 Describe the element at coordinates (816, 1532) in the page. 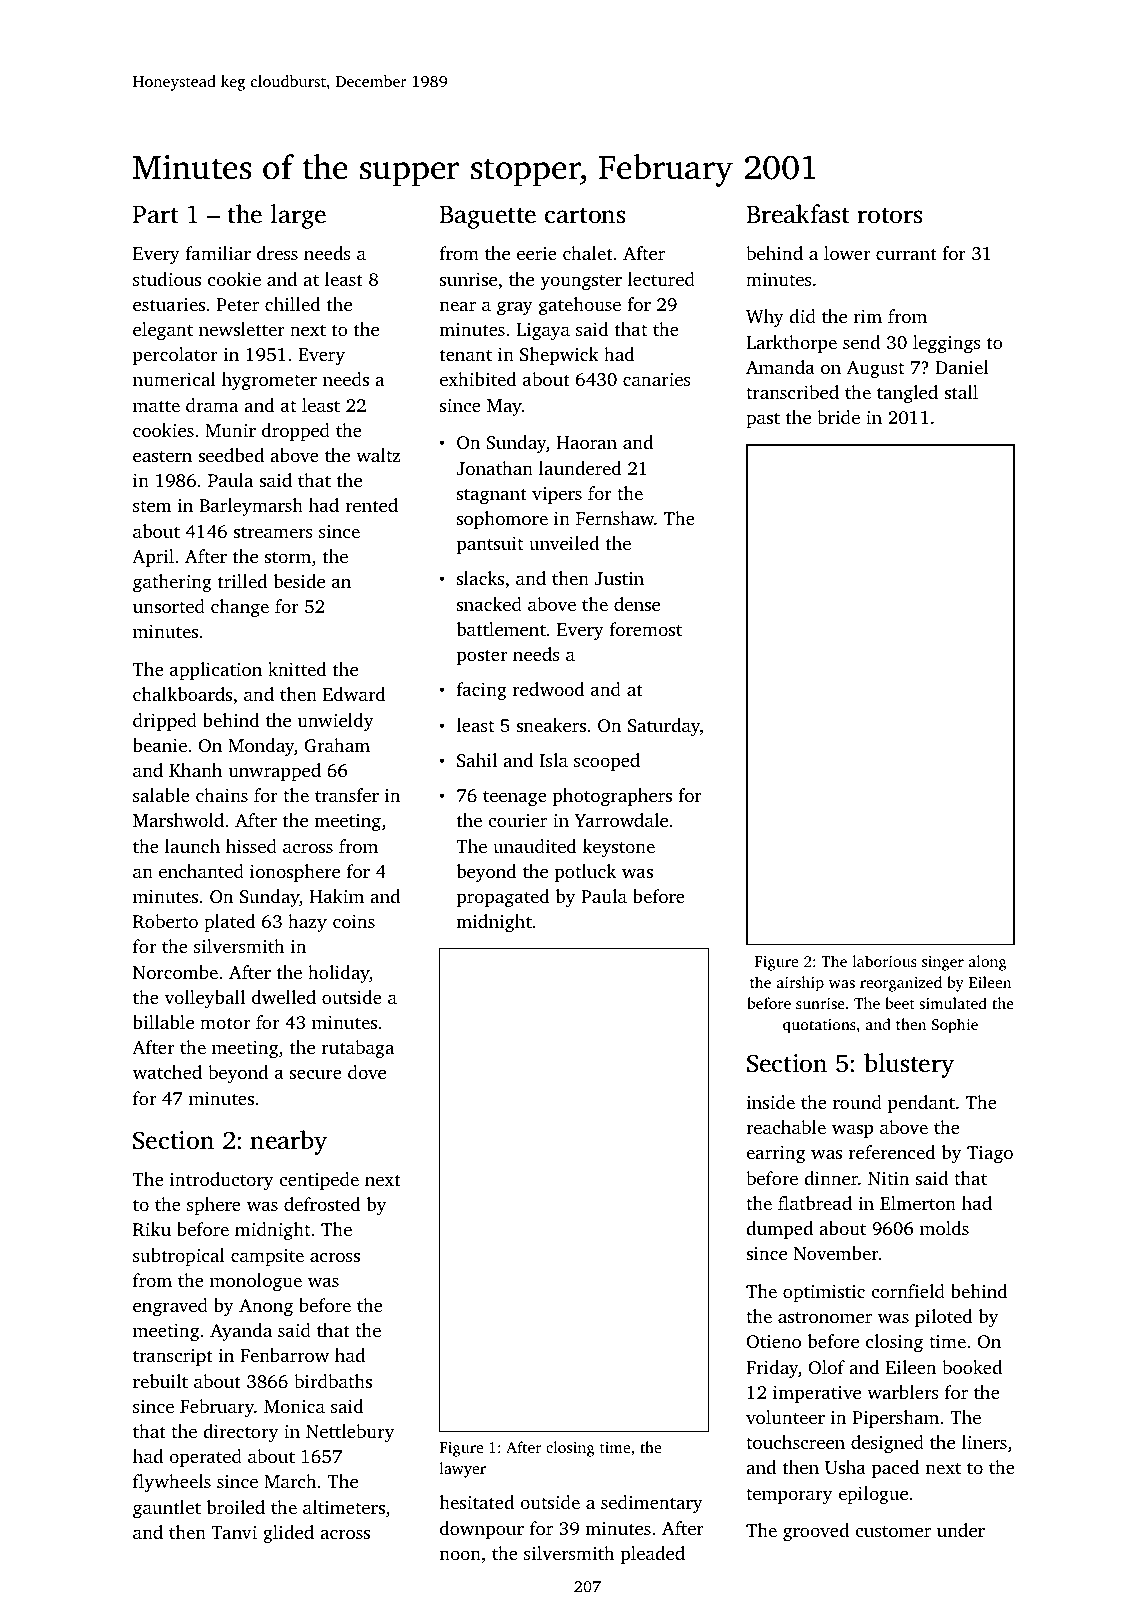

I see `grooved` at that location.
